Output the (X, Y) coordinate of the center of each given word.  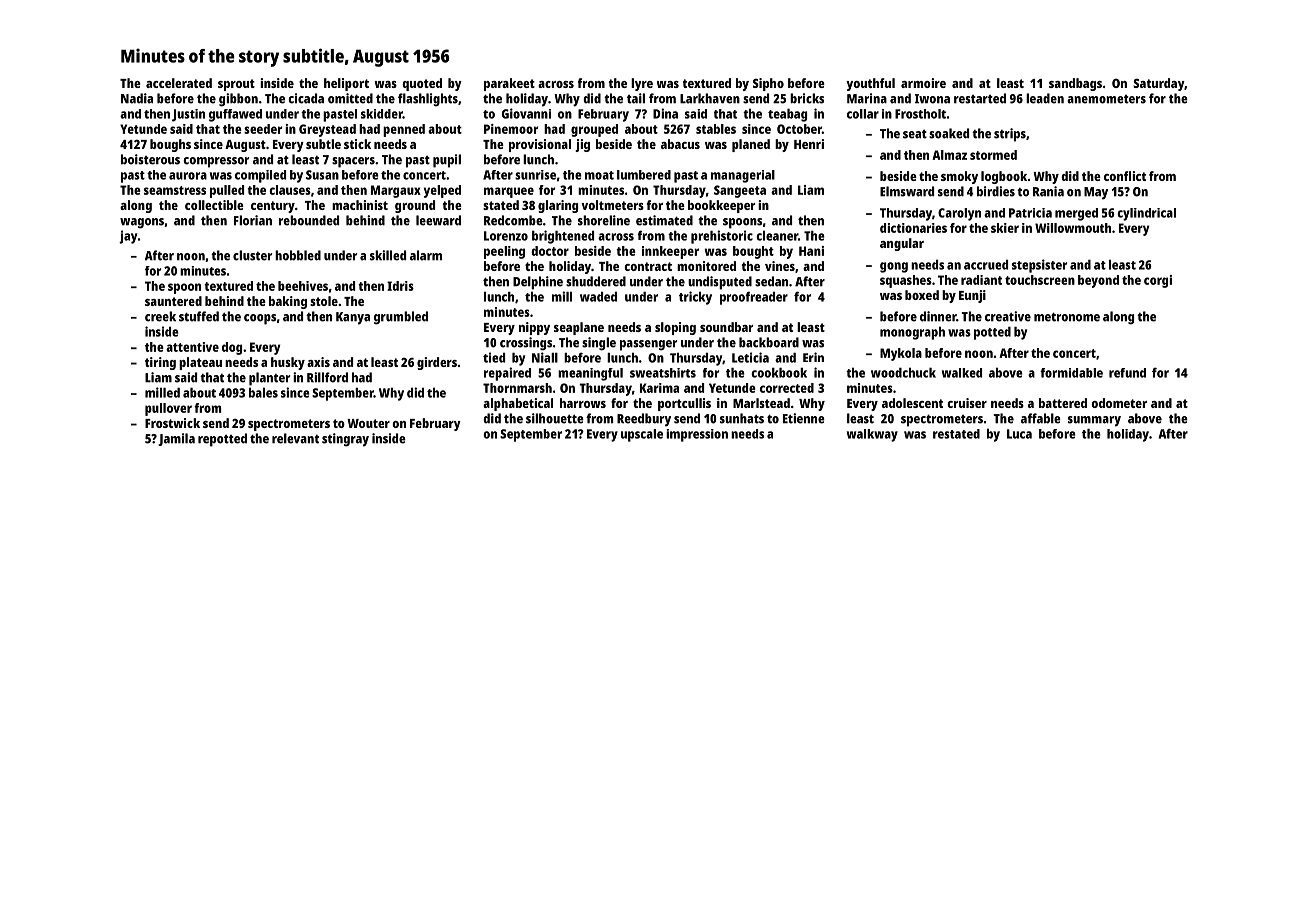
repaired (507, 374)
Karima (659, 388)
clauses (290, 190)
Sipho (768, 84)
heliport (346, 84)
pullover (168, 409)
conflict (1125, 176)
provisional (540, 145)
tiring (160, 363)
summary (1094, 421)
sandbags (1075, 84)
